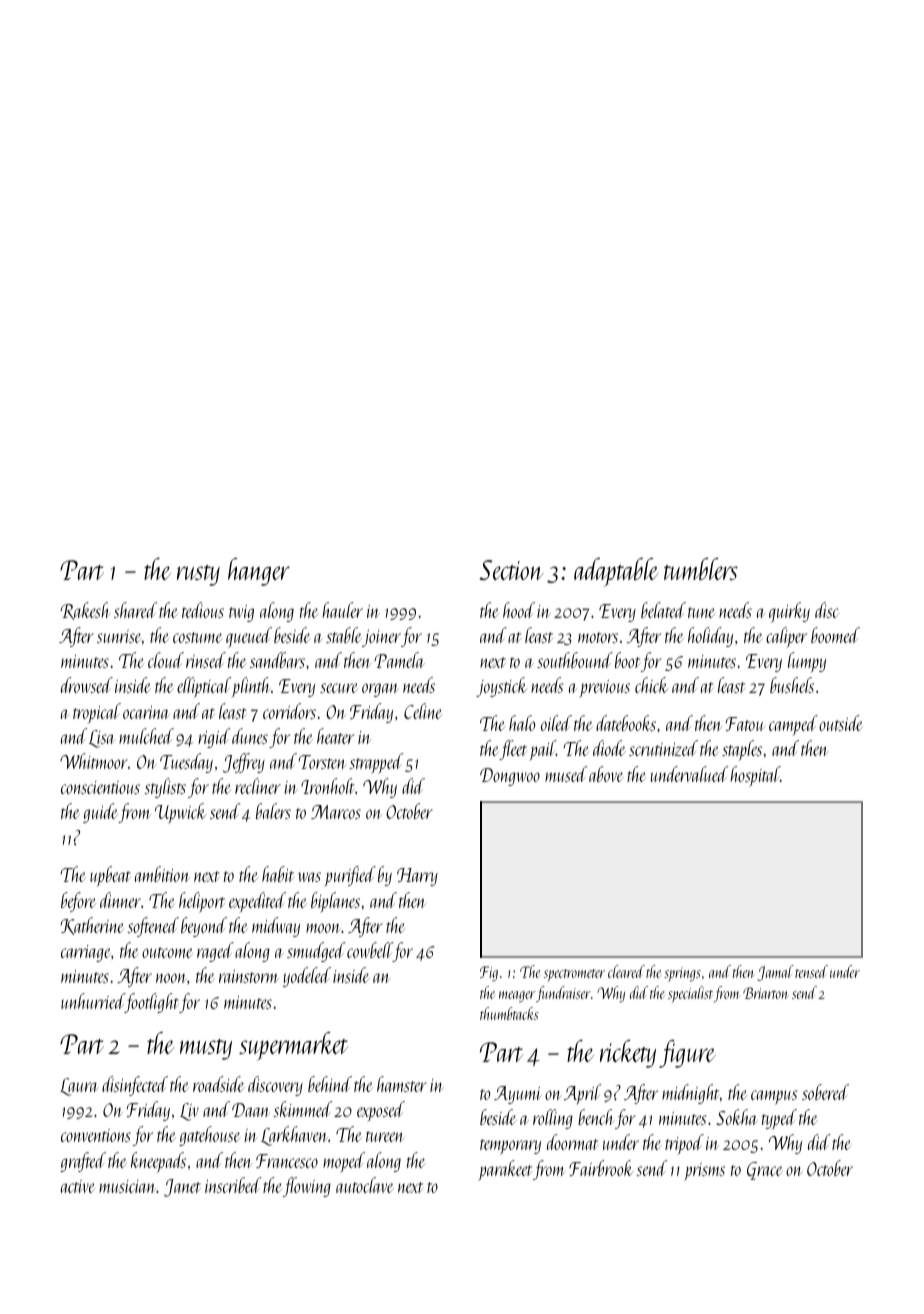  What do you see at coordinates (171, 978) in the image?
I see `noon` at bounding box center [171, 978].
